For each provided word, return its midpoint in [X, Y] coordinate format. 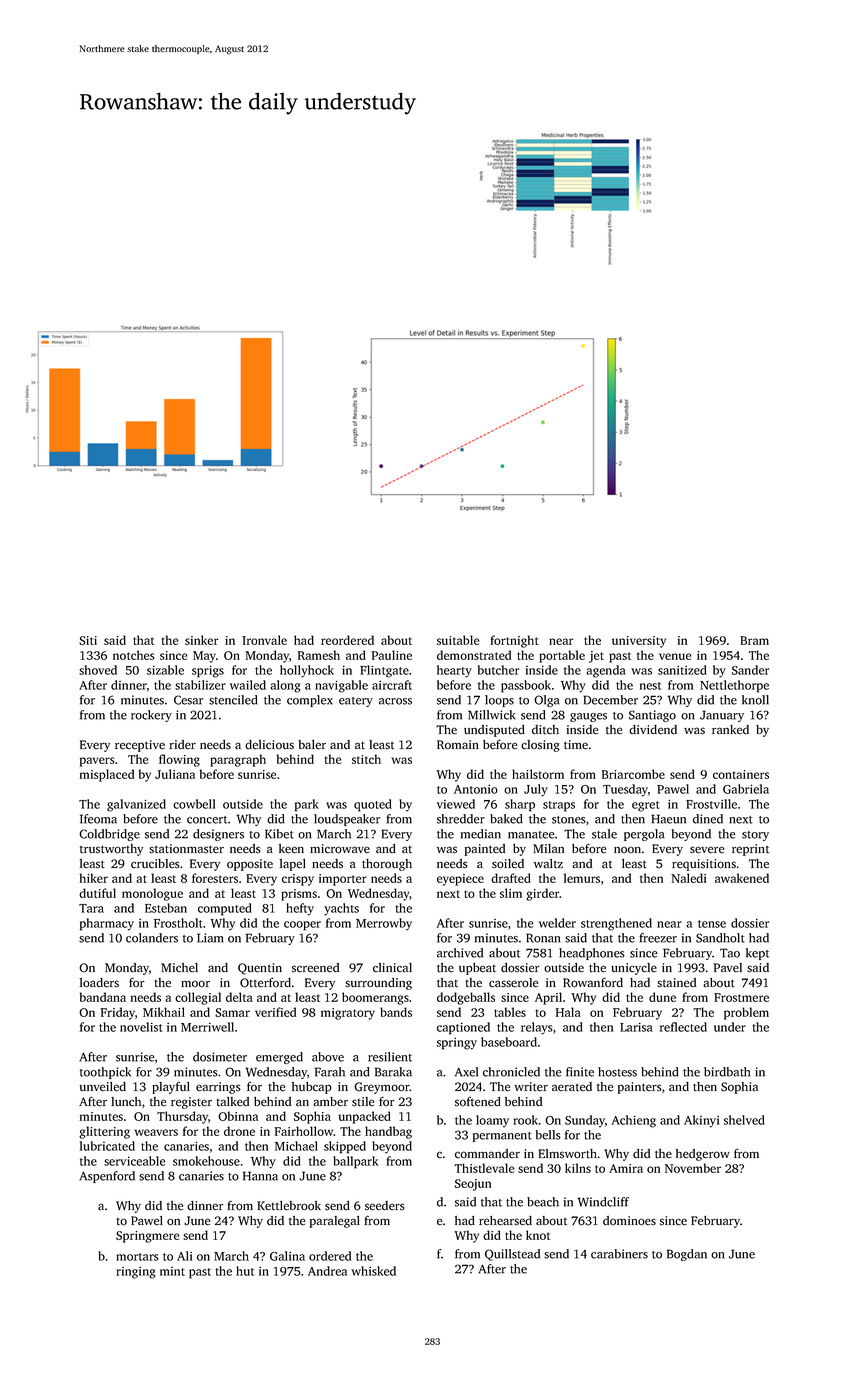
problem [746, 1013]
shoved [98, 670]
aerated [572, 1087]
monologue [152, 894]
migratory [348, 1014]
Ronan [543, 938]
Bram [754, 640]
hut [245, 1271]
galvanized [136, 805]
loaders [99, 983]
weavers [156, 1132]
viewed [456, 804]
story [755, 836]
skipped [345, 1147]
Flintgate [384, 671]
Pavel [727, 967]
